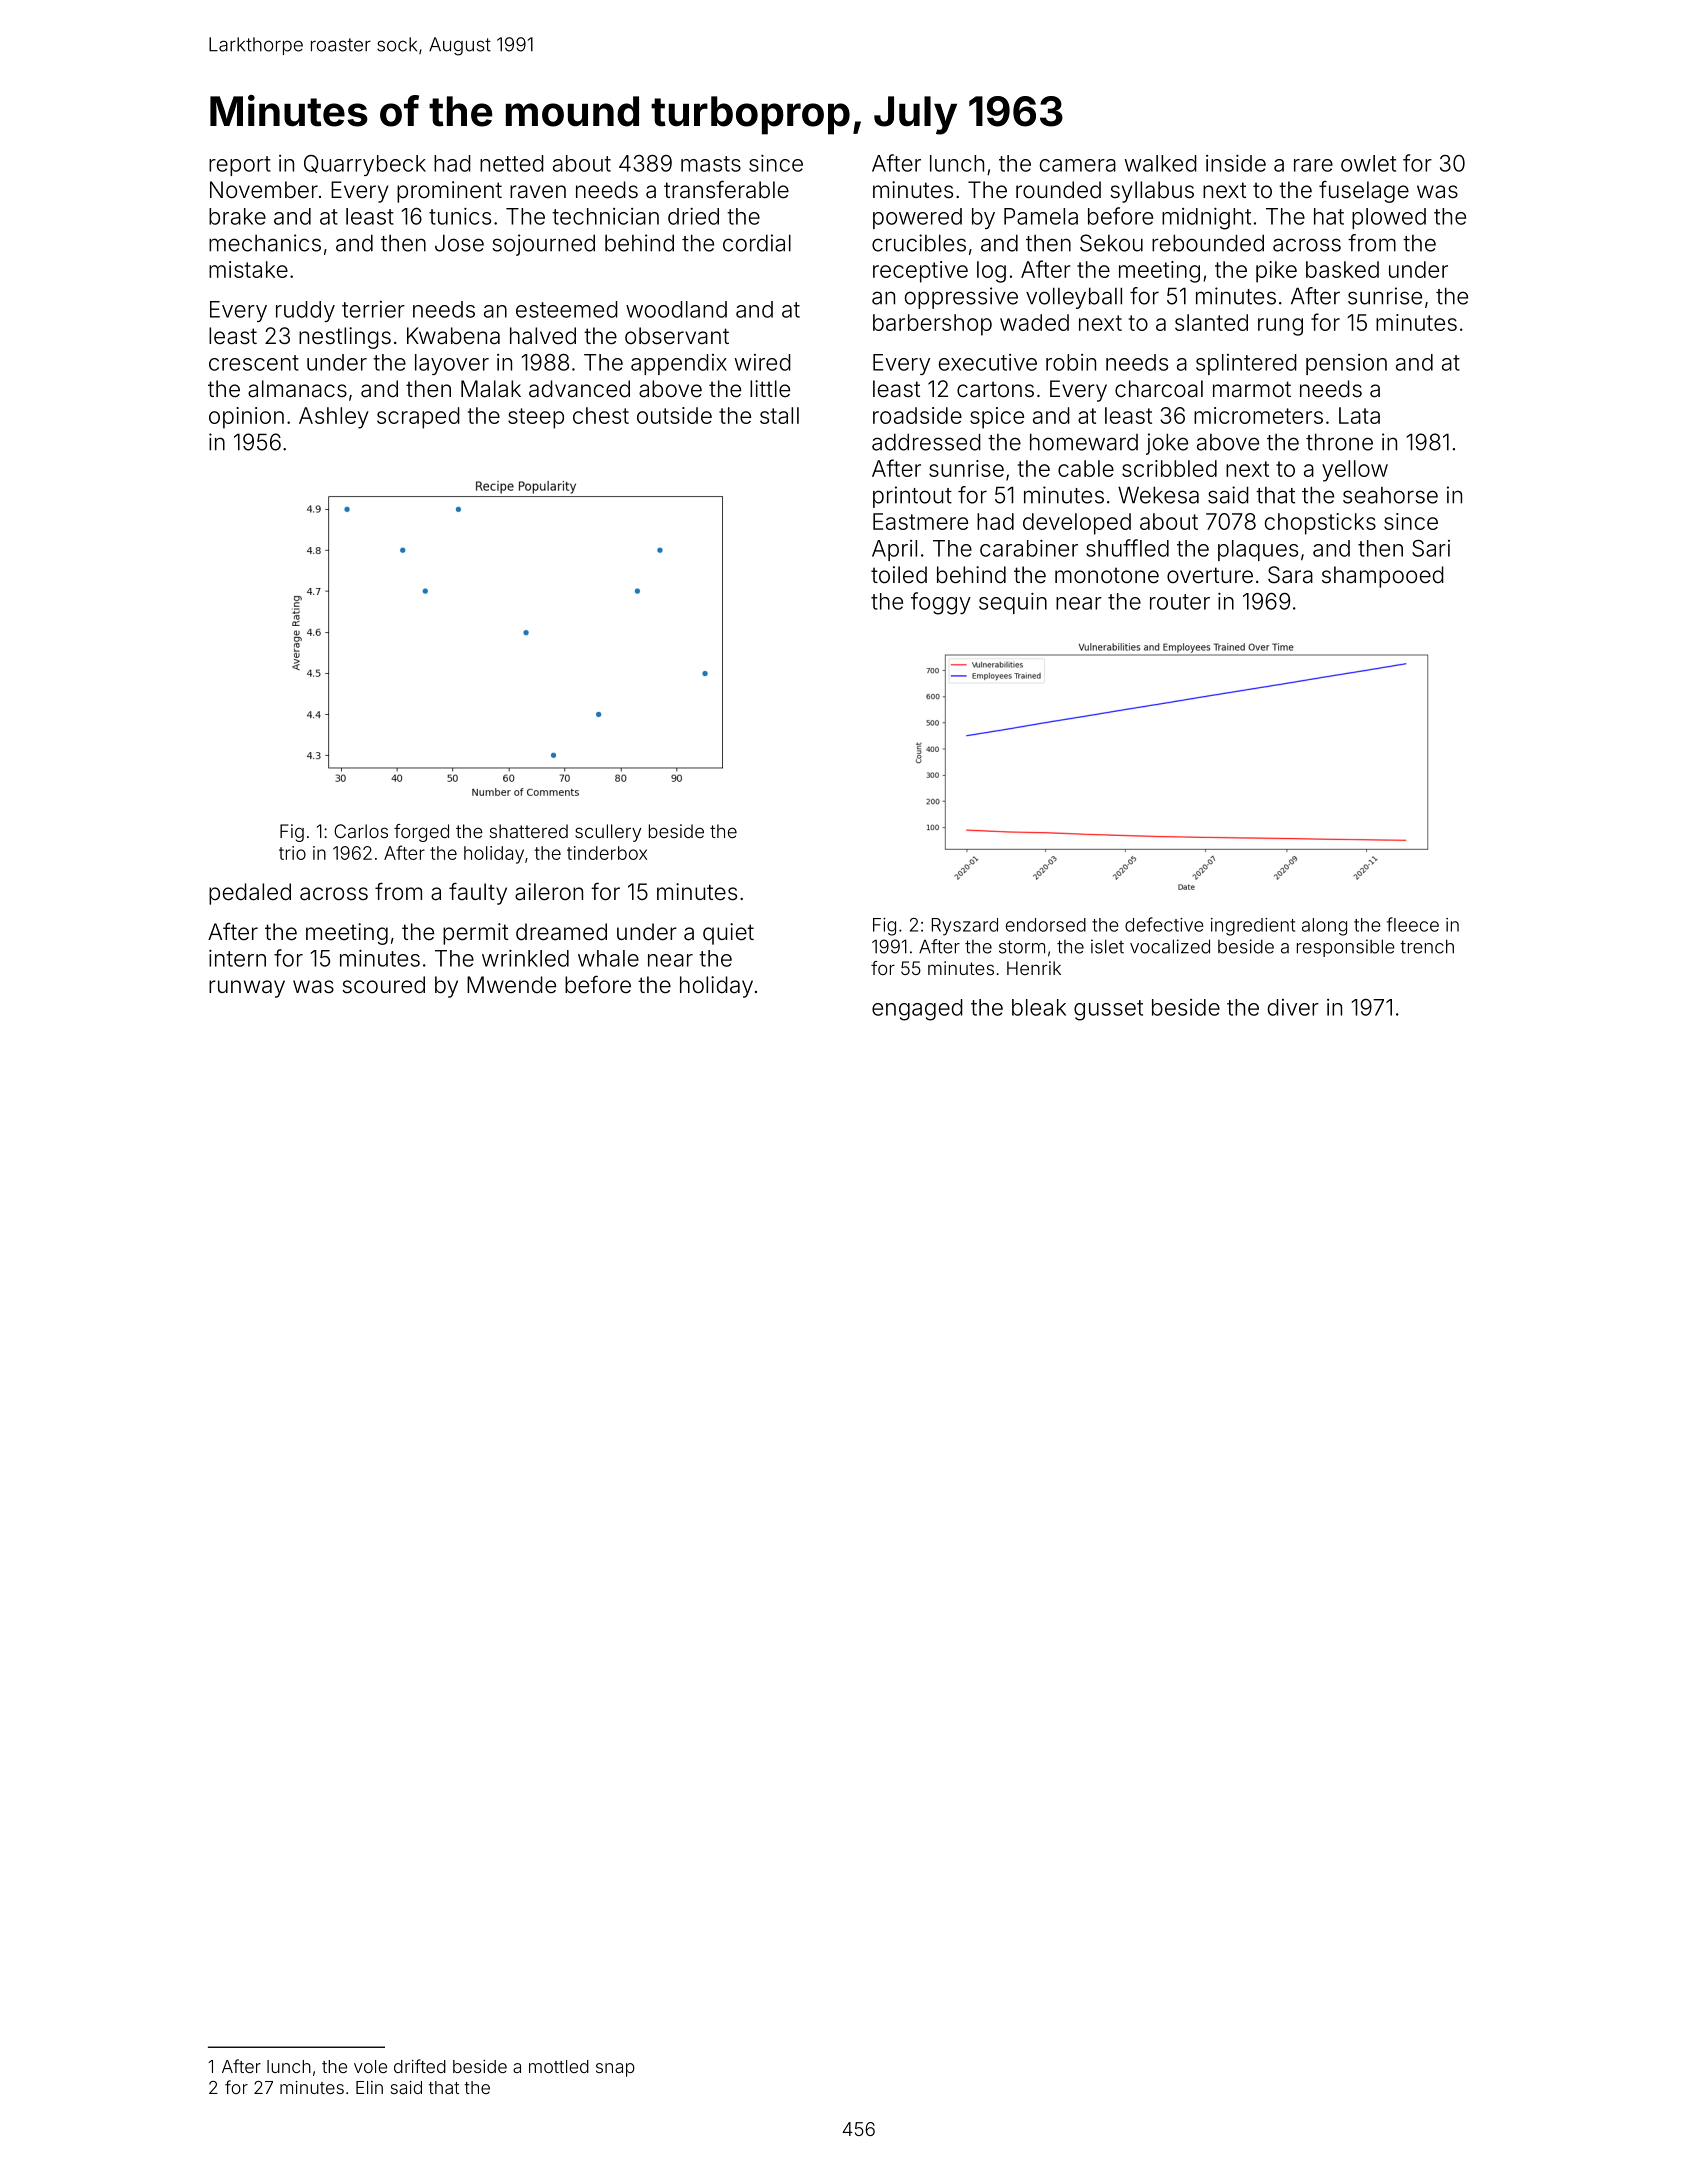 The height and width of the page is (2178, 1683). What do you see at coordinates (559, 2066) in the page?
I see `mottled` at bounding box center [559, 2066].
